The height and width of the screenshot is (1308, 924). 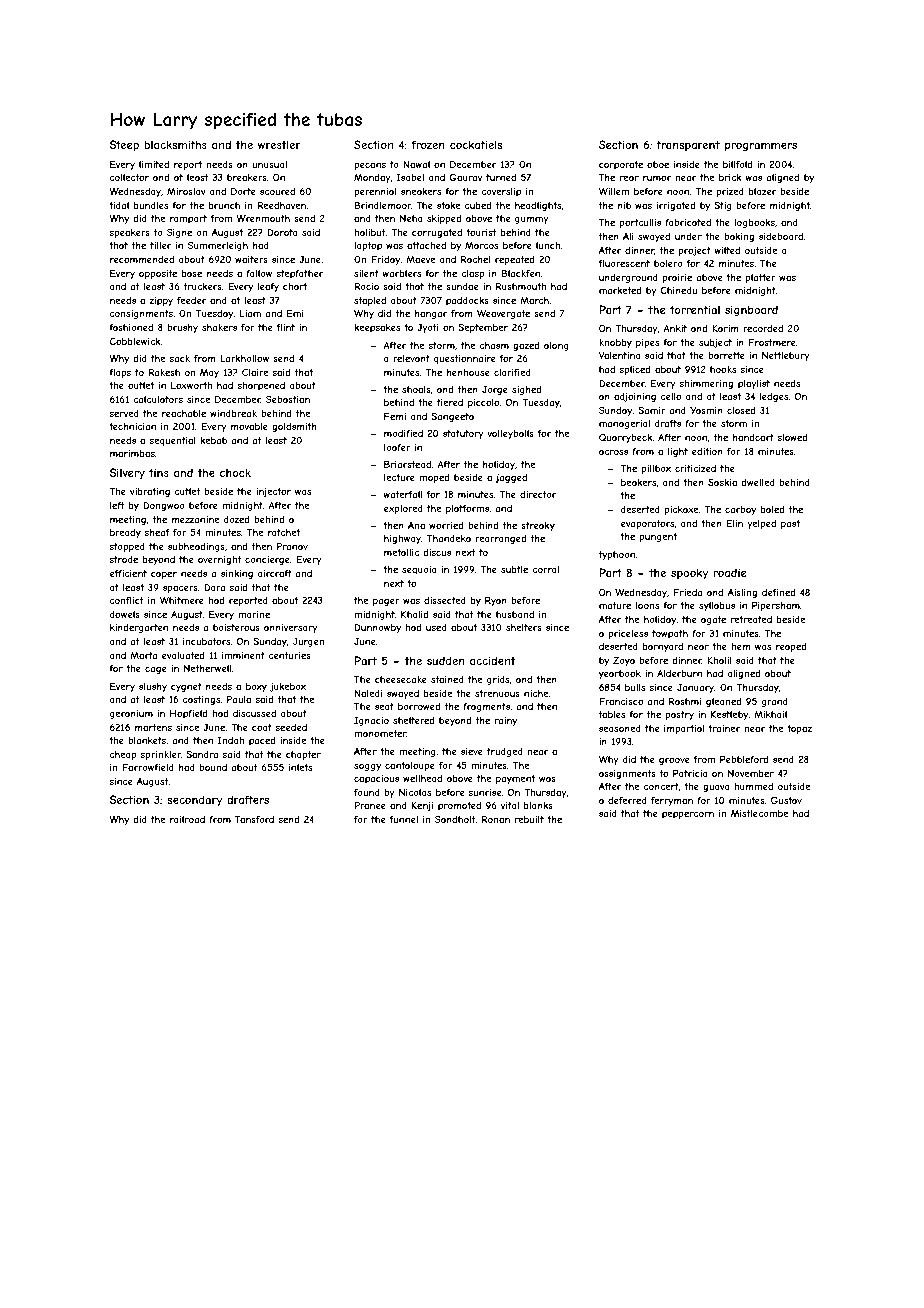 What do you see at coordinates (792, 437) in the screenshot?
I see `slowed` at bounding box center [792, 437].
